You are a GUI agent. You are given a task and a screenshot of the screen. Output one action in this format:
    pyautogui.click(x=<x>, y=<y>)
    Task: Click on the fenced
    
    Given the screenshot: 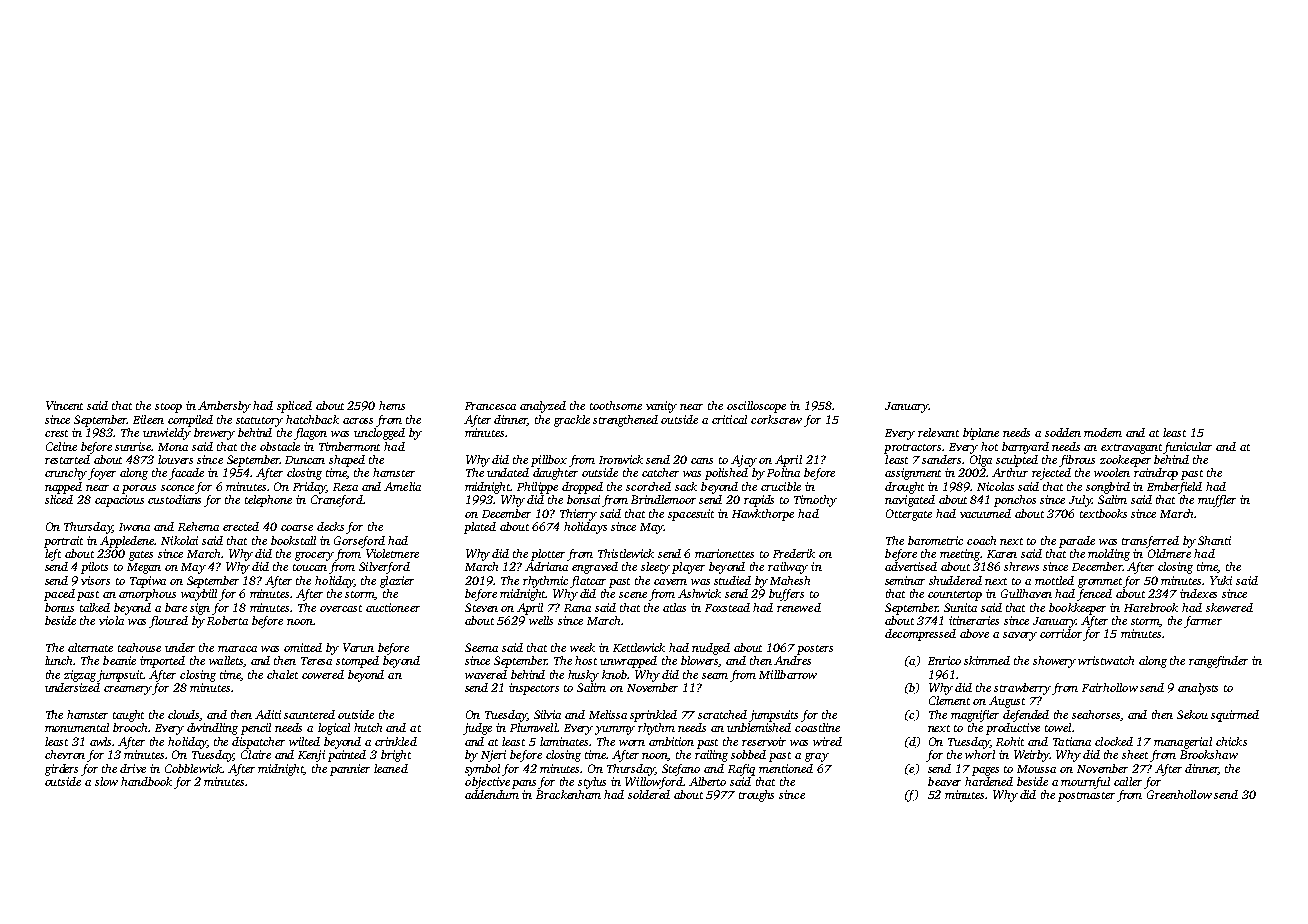 What is the action you would take?
    pyautogui.click(x=1094, y=595)
